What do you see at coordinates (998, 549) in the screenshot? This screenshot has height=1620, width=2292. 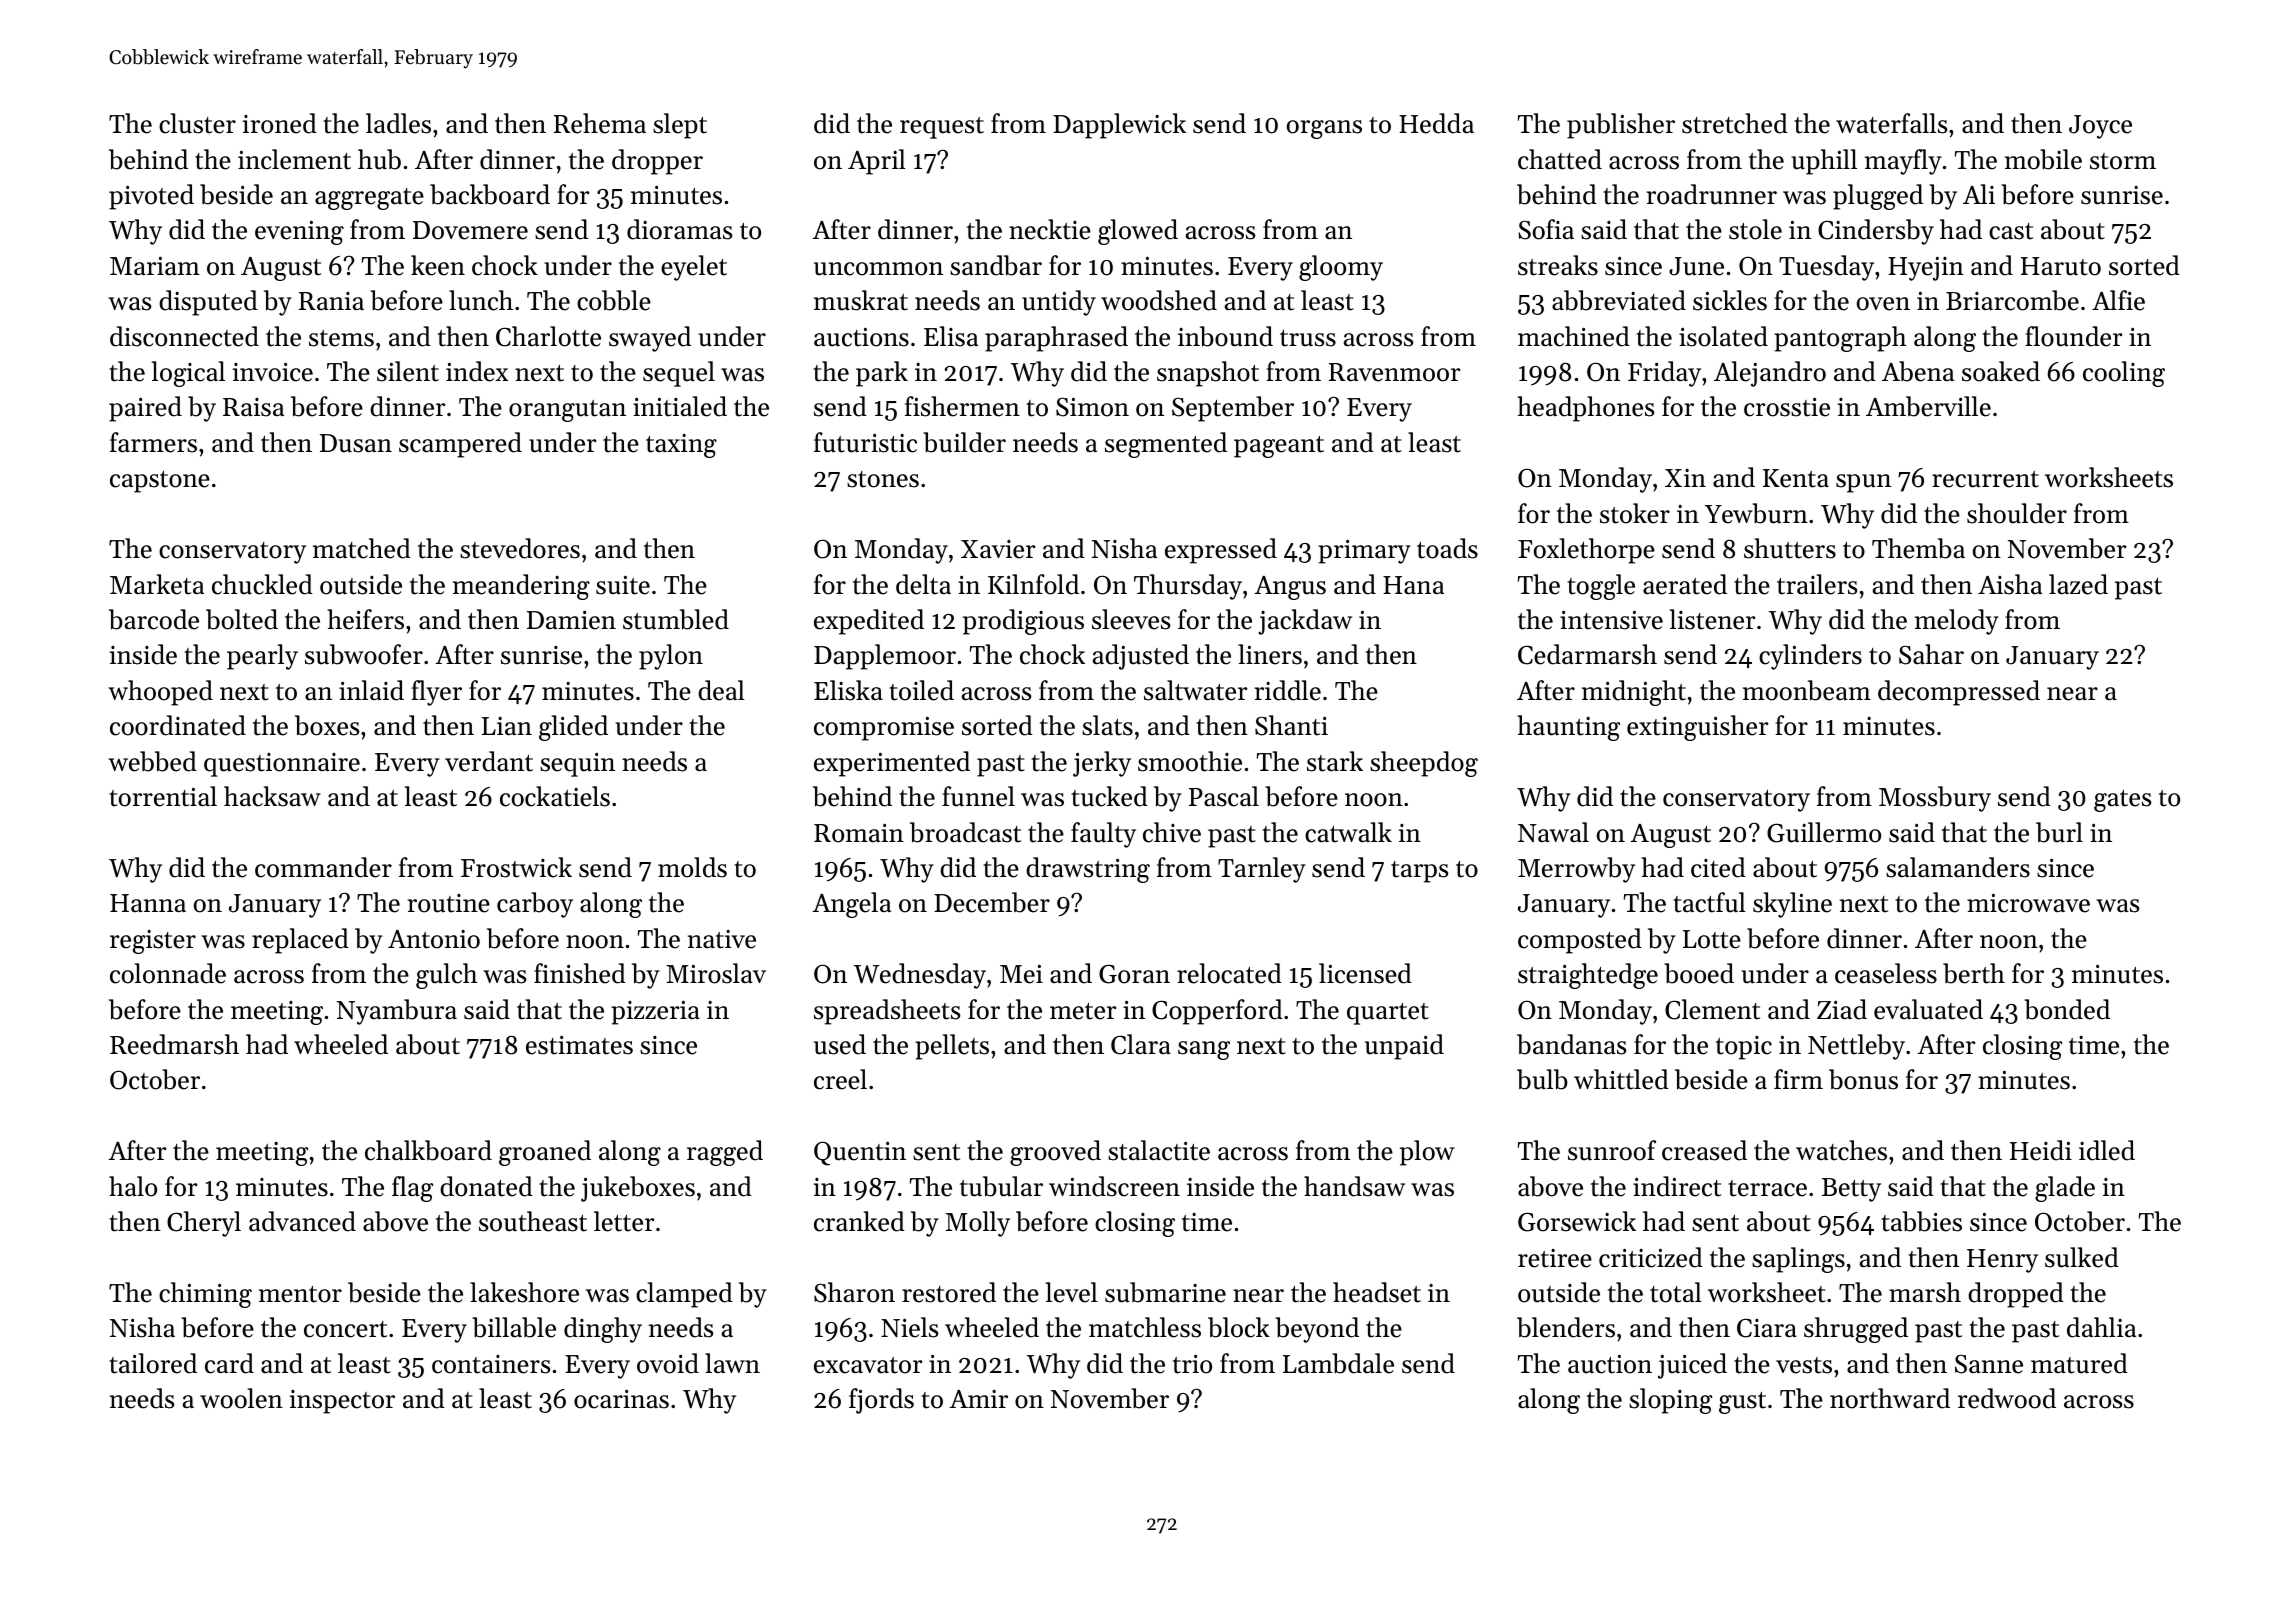 I see `Xavier` at bounding box center [998, 549].
